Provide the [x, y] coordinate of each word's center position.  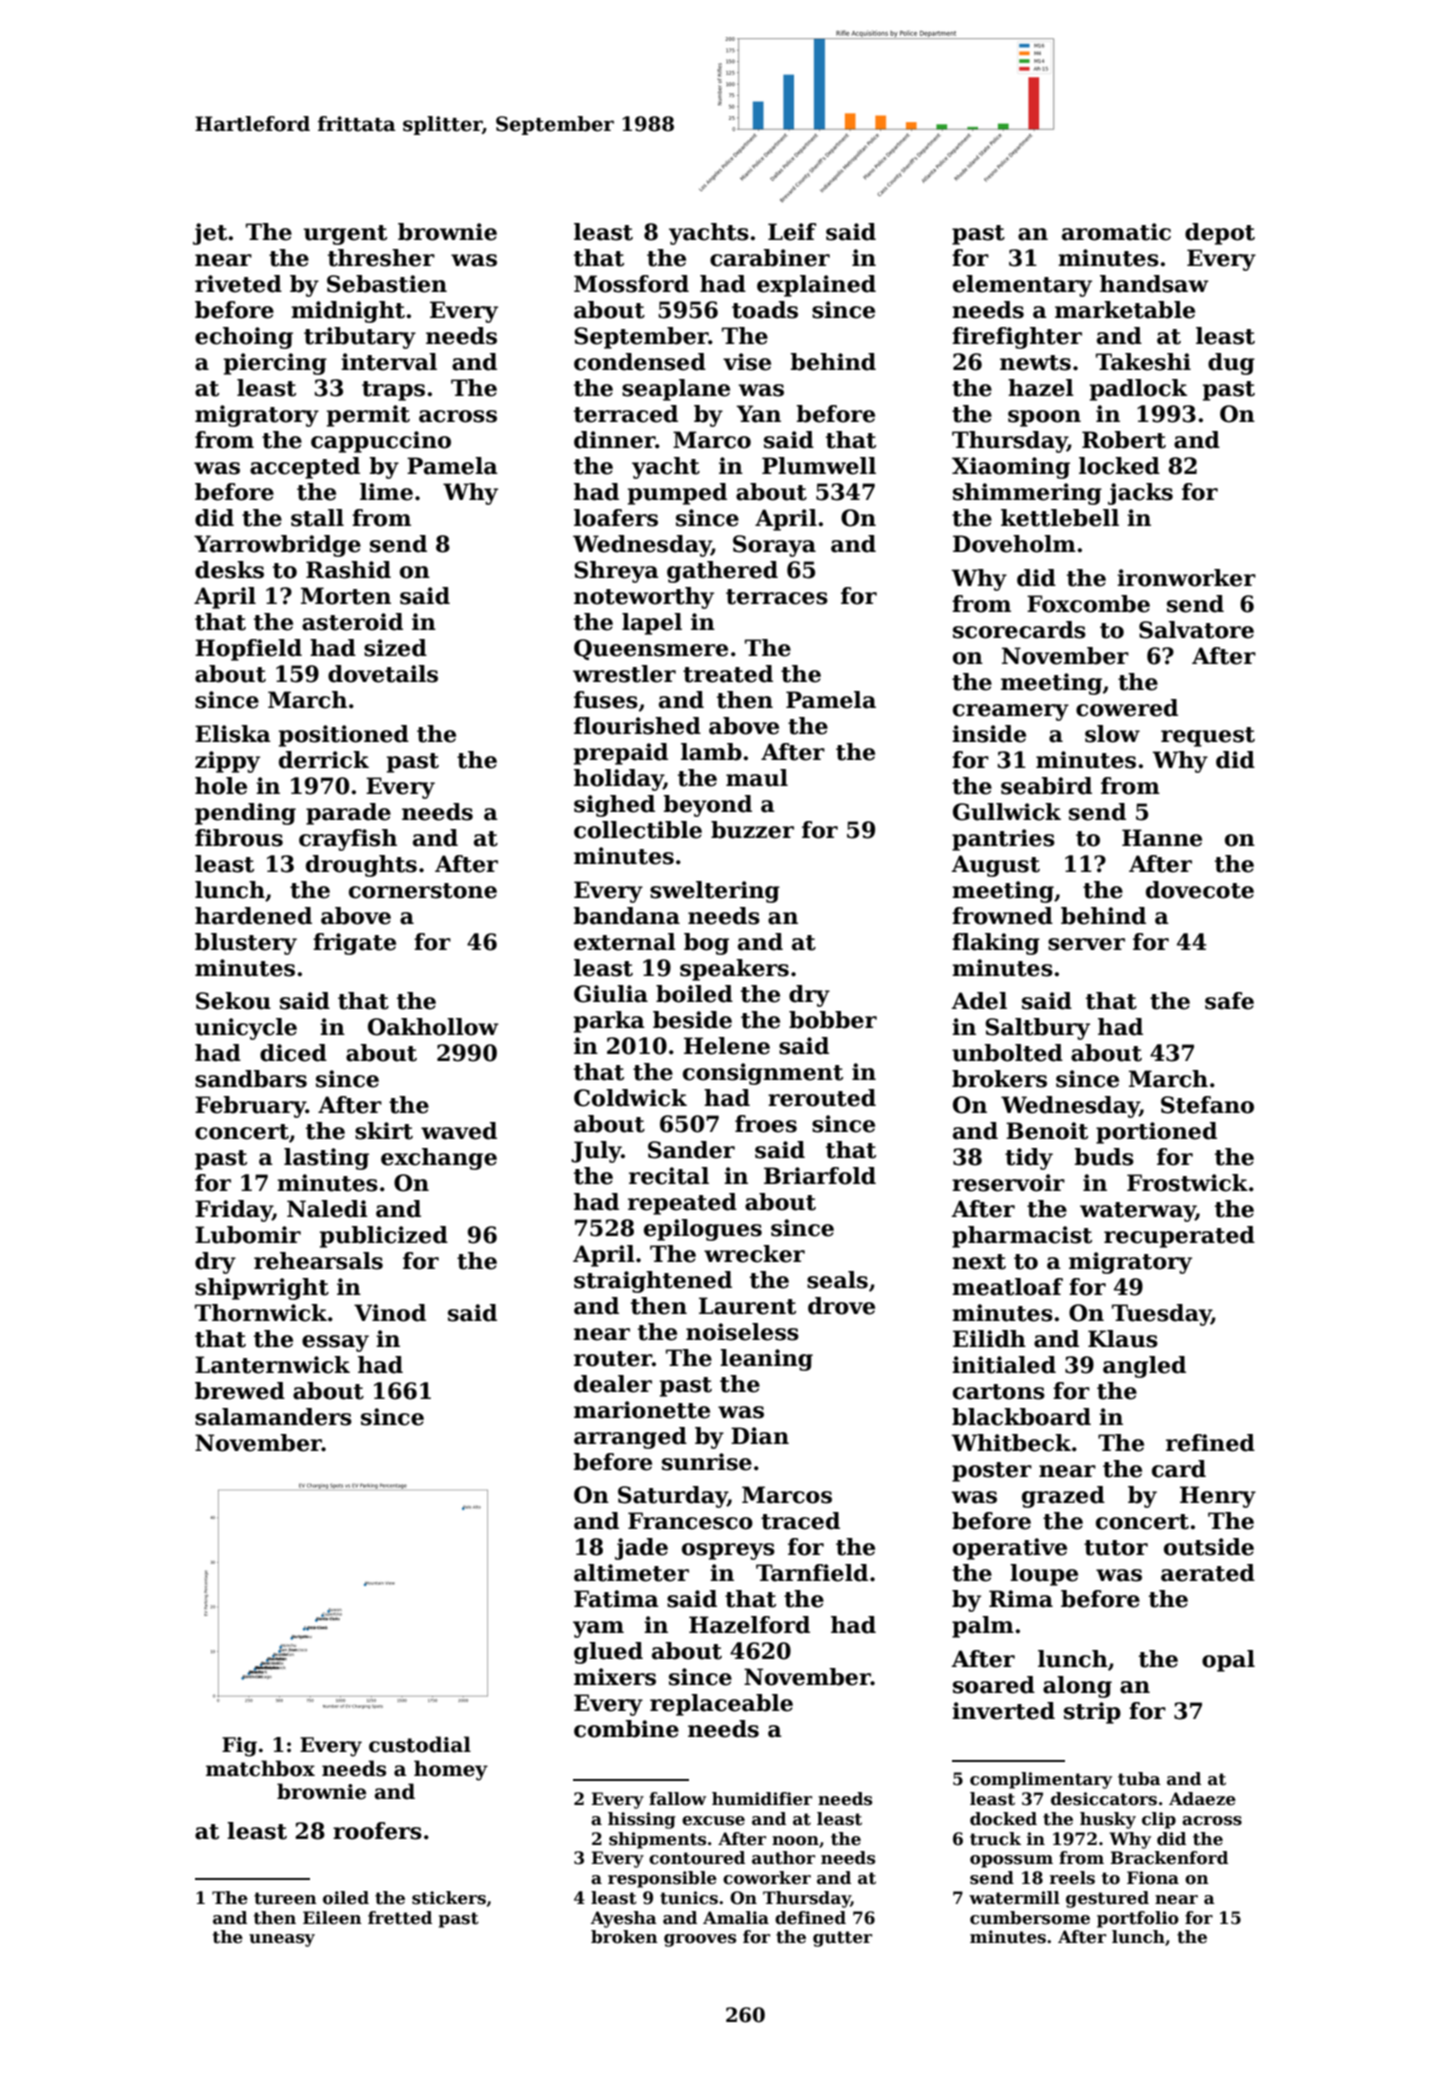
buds [1104, 1157]
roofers [377, 1831]
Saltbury [1037, 1029]
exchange [439, 1159]
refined [1210, 1443]
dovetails [383, 674]
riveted [238, 284]
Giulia [611, 994]
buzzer [752, 830]
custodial [420, 1744]
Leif [792, 232]
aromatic [1116, 232]
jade [641, 1549]
